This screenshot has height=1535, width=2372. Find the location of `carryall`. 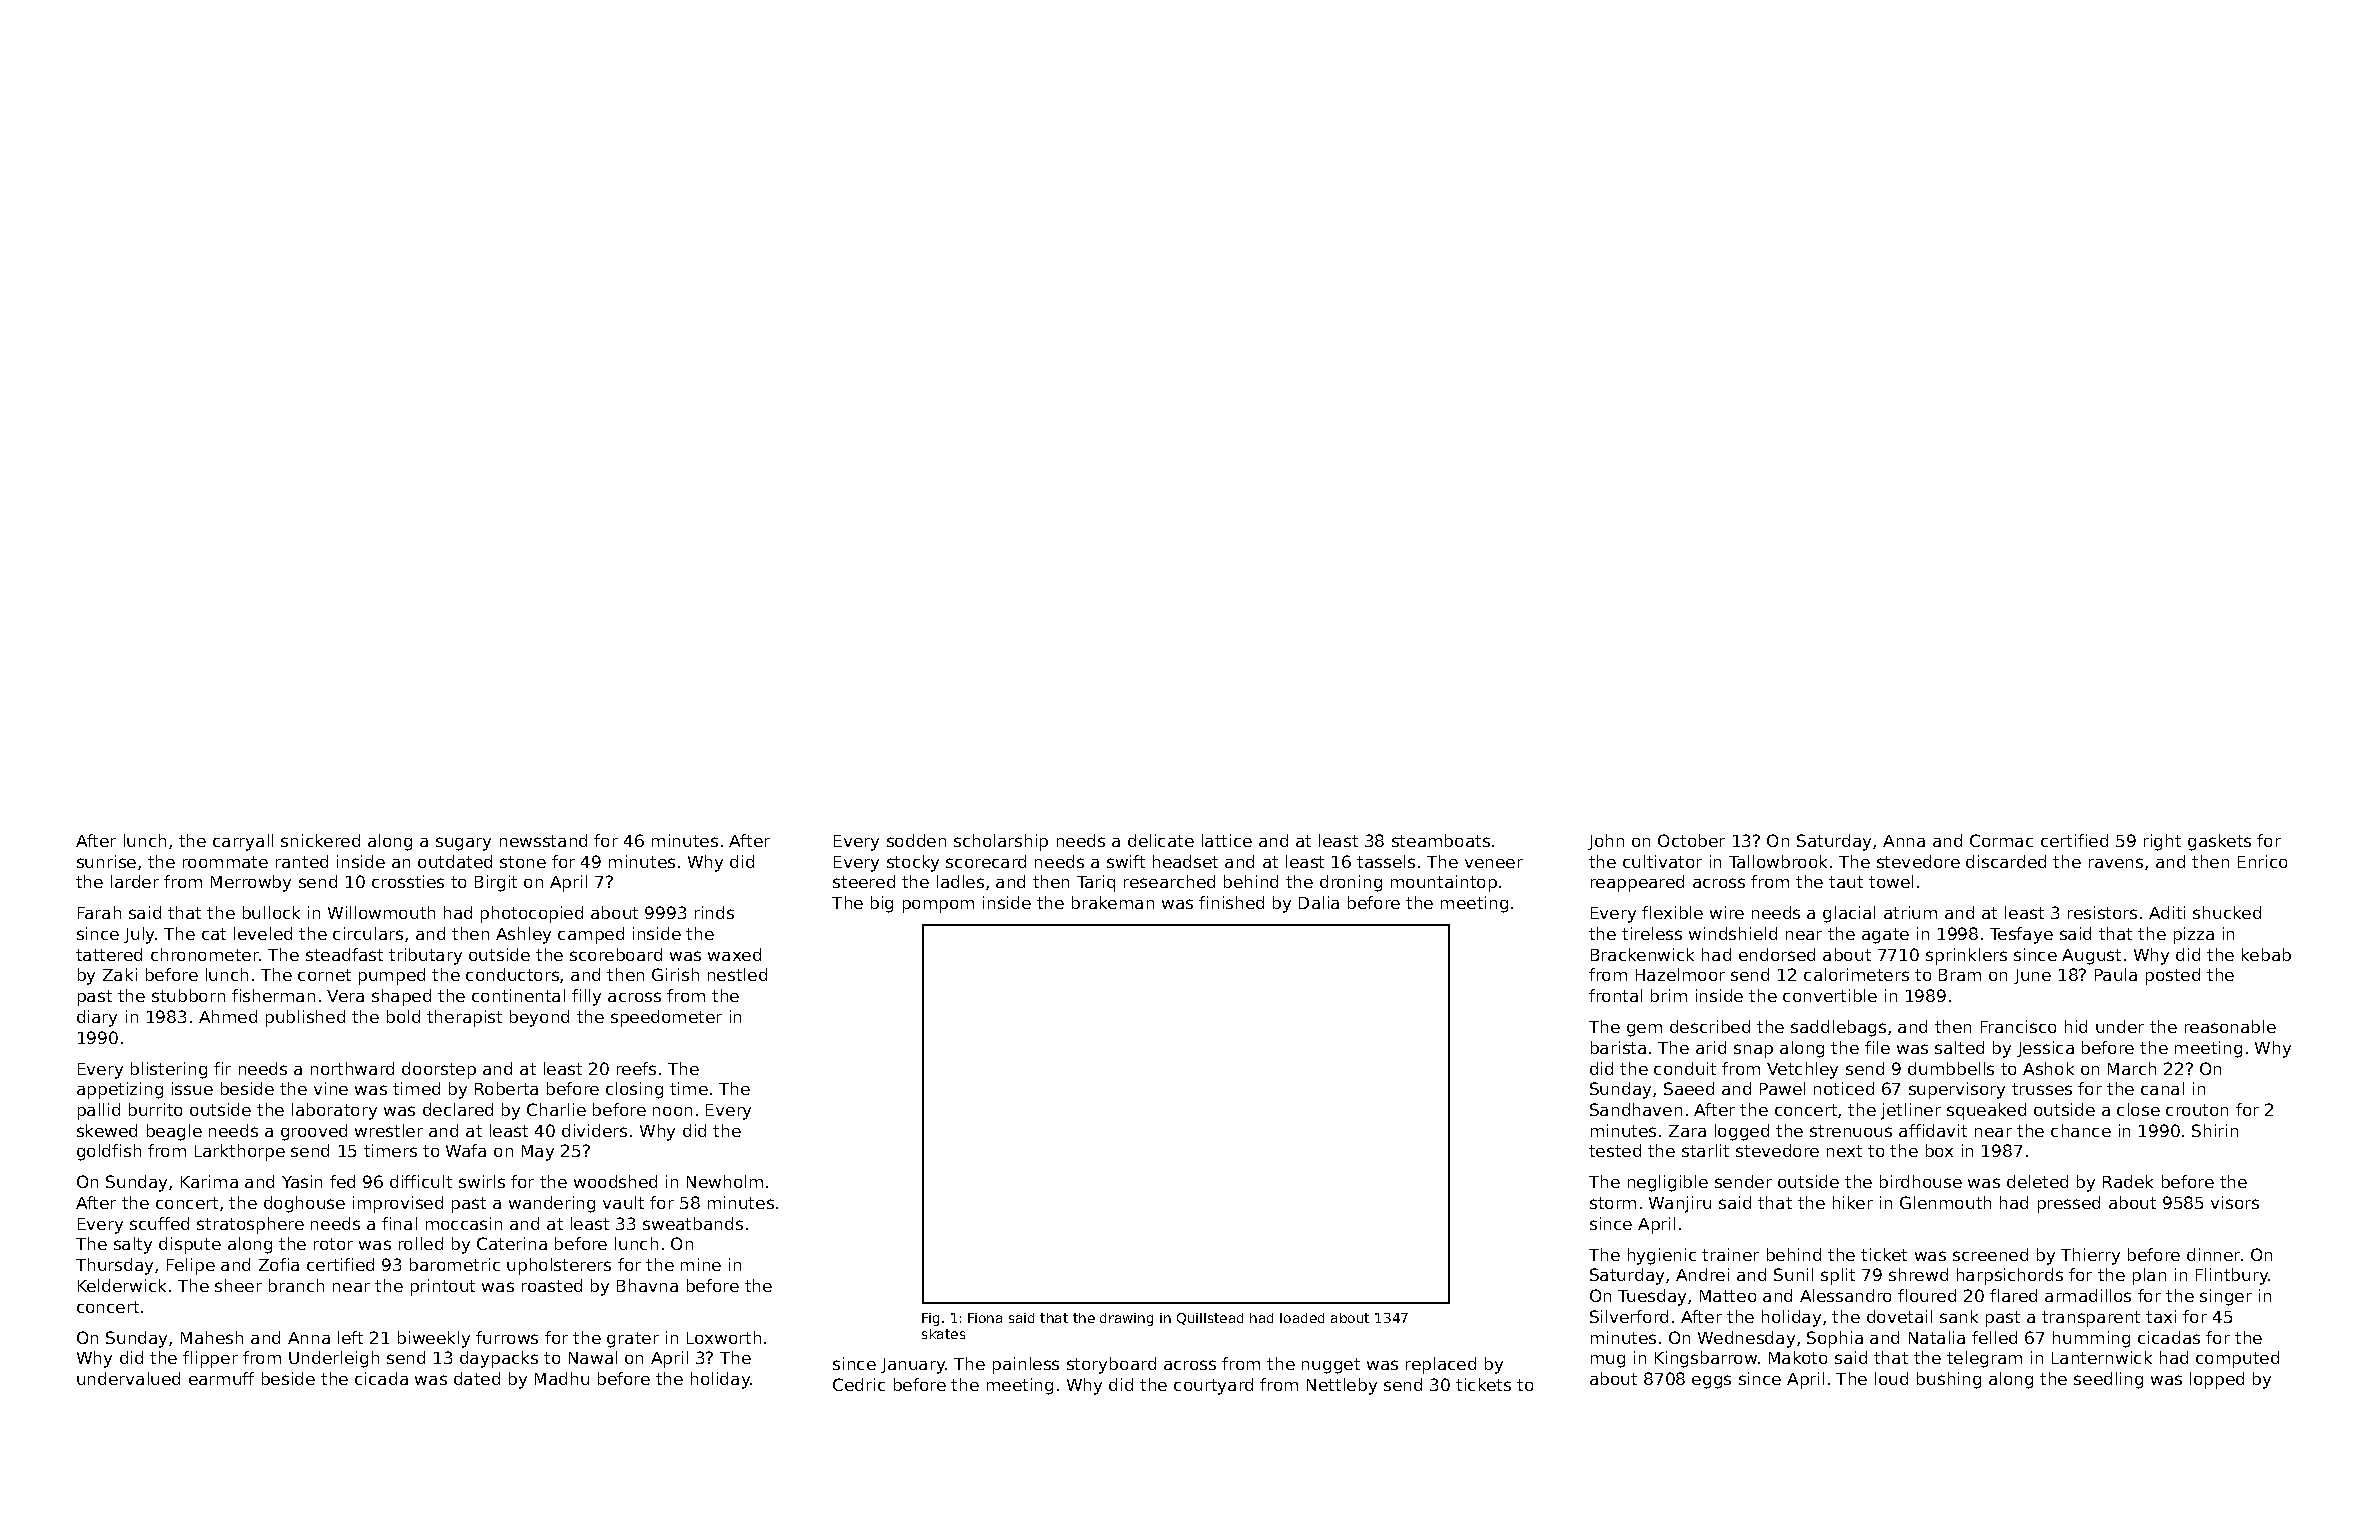

carryall is located at coordinates (243, 842).
